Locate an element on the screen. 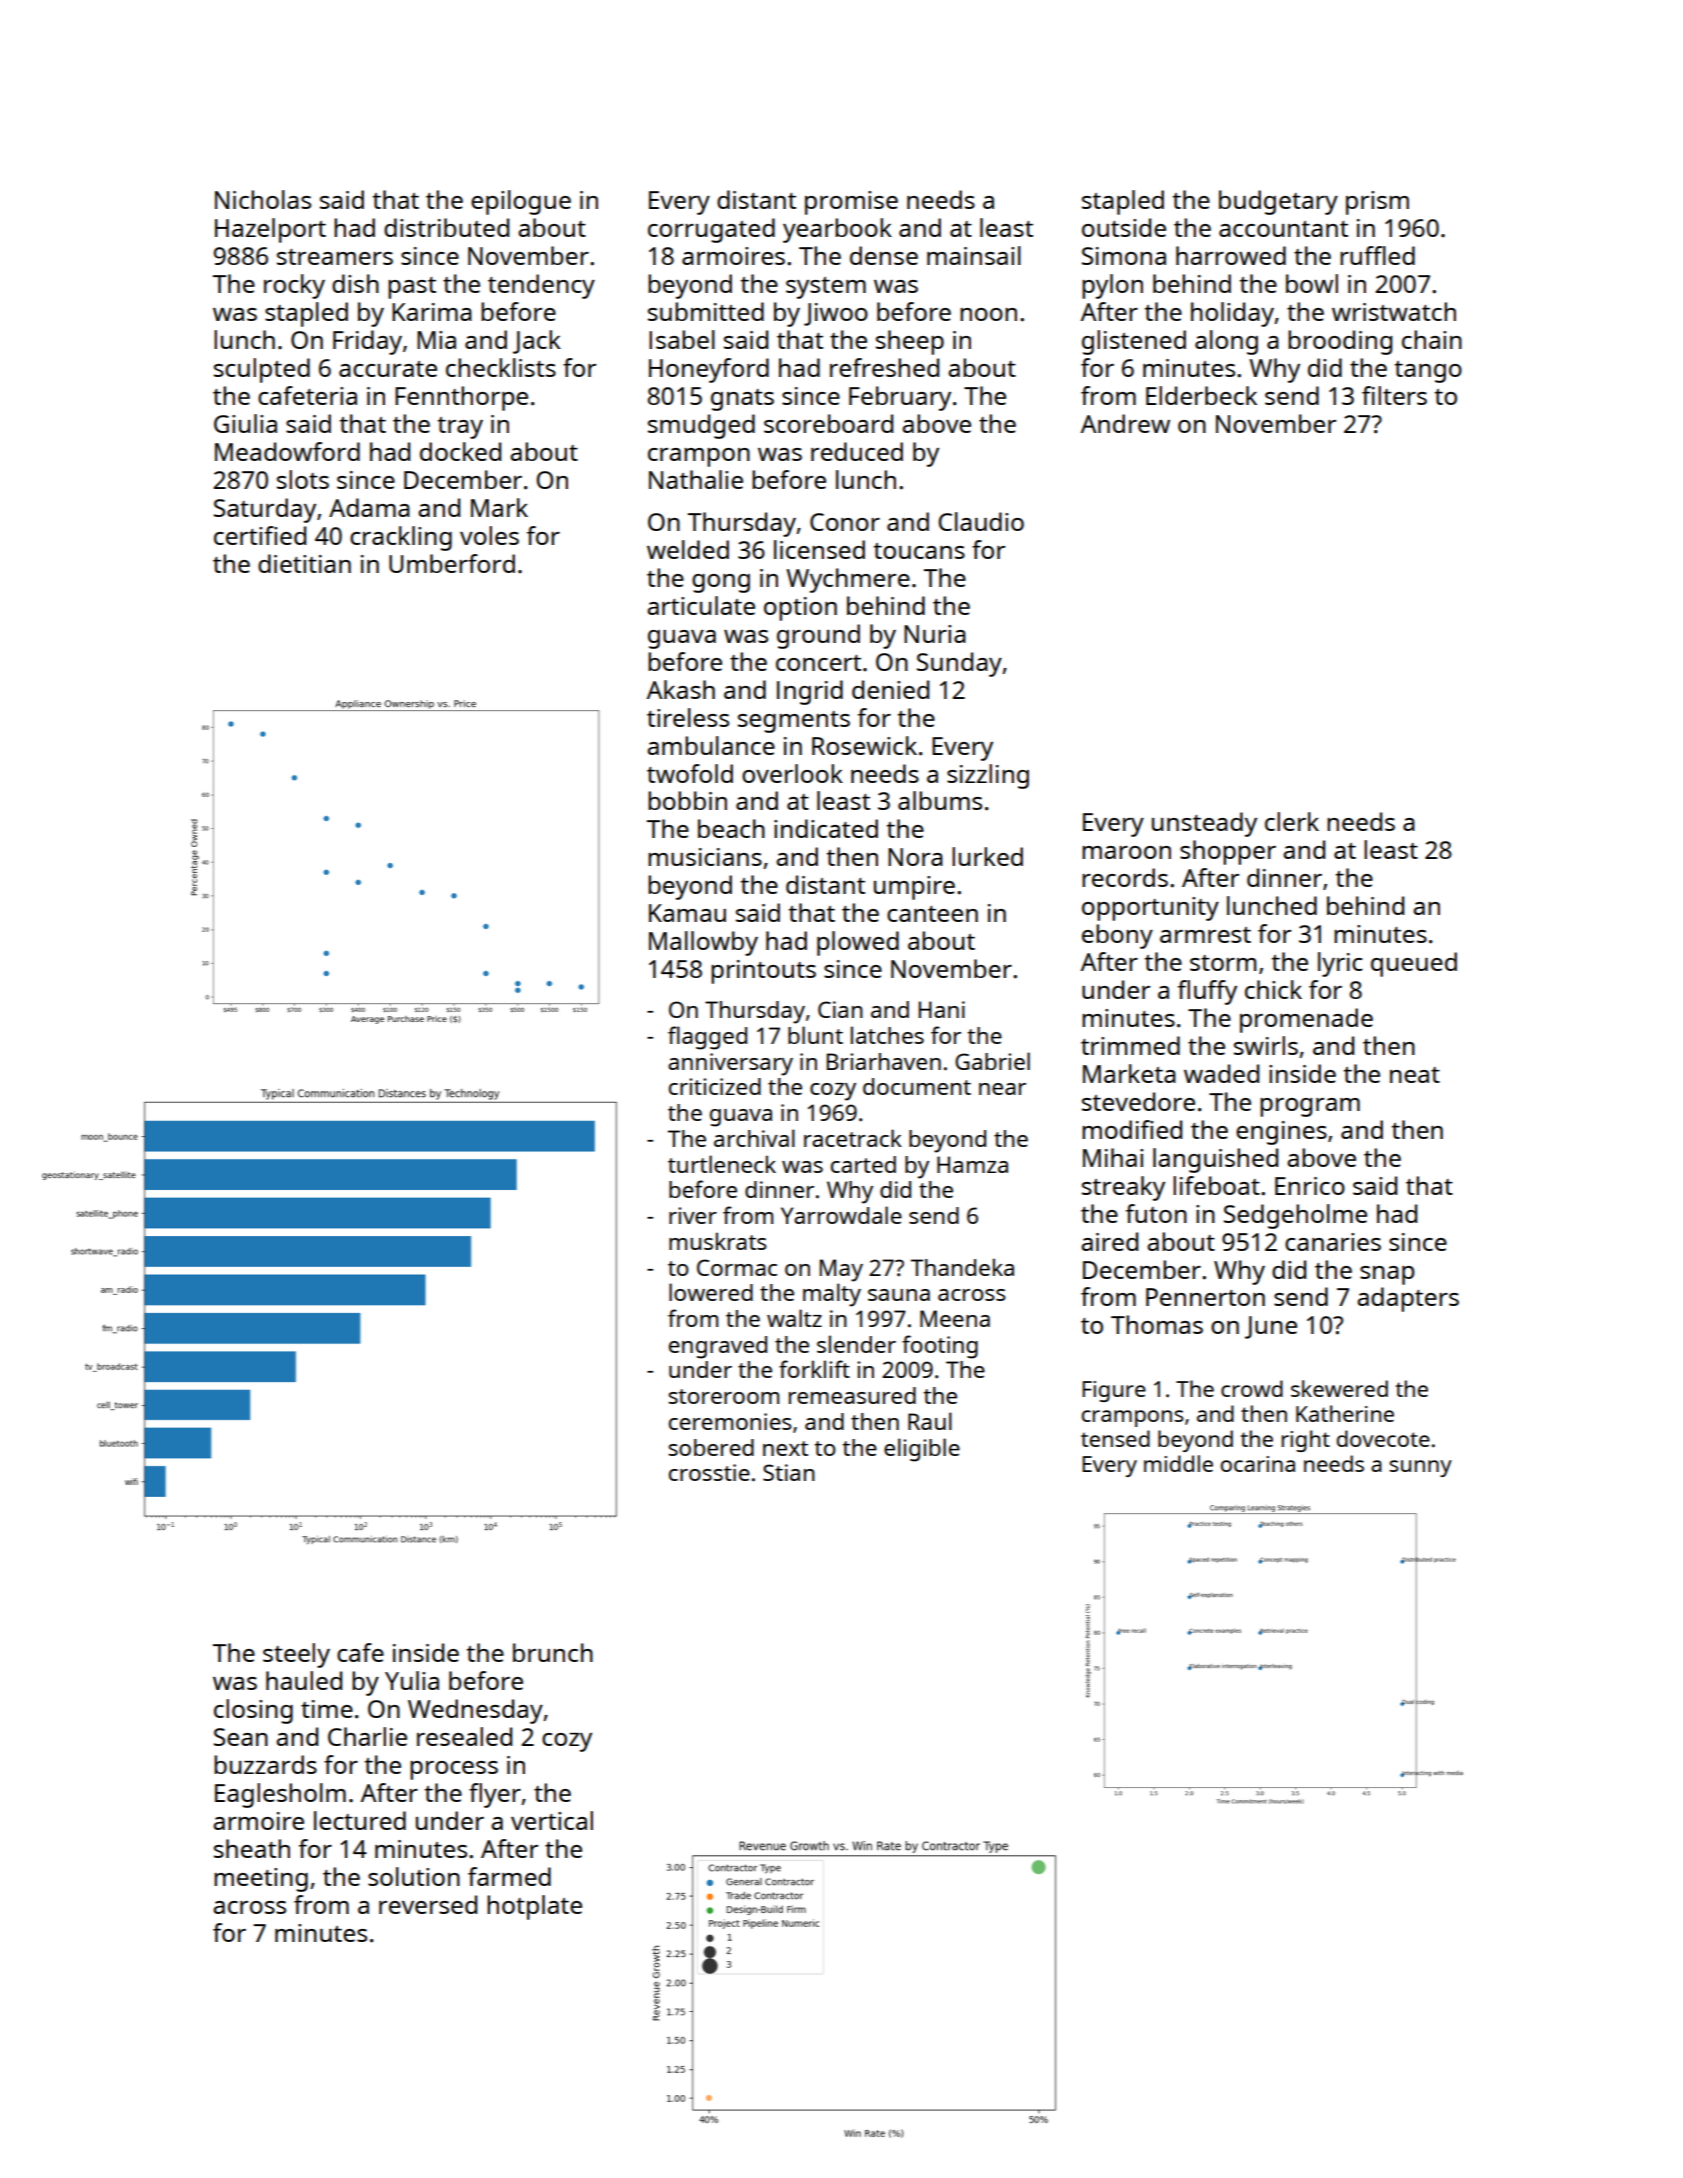  bowl is located at coordinates (1312, 283).
